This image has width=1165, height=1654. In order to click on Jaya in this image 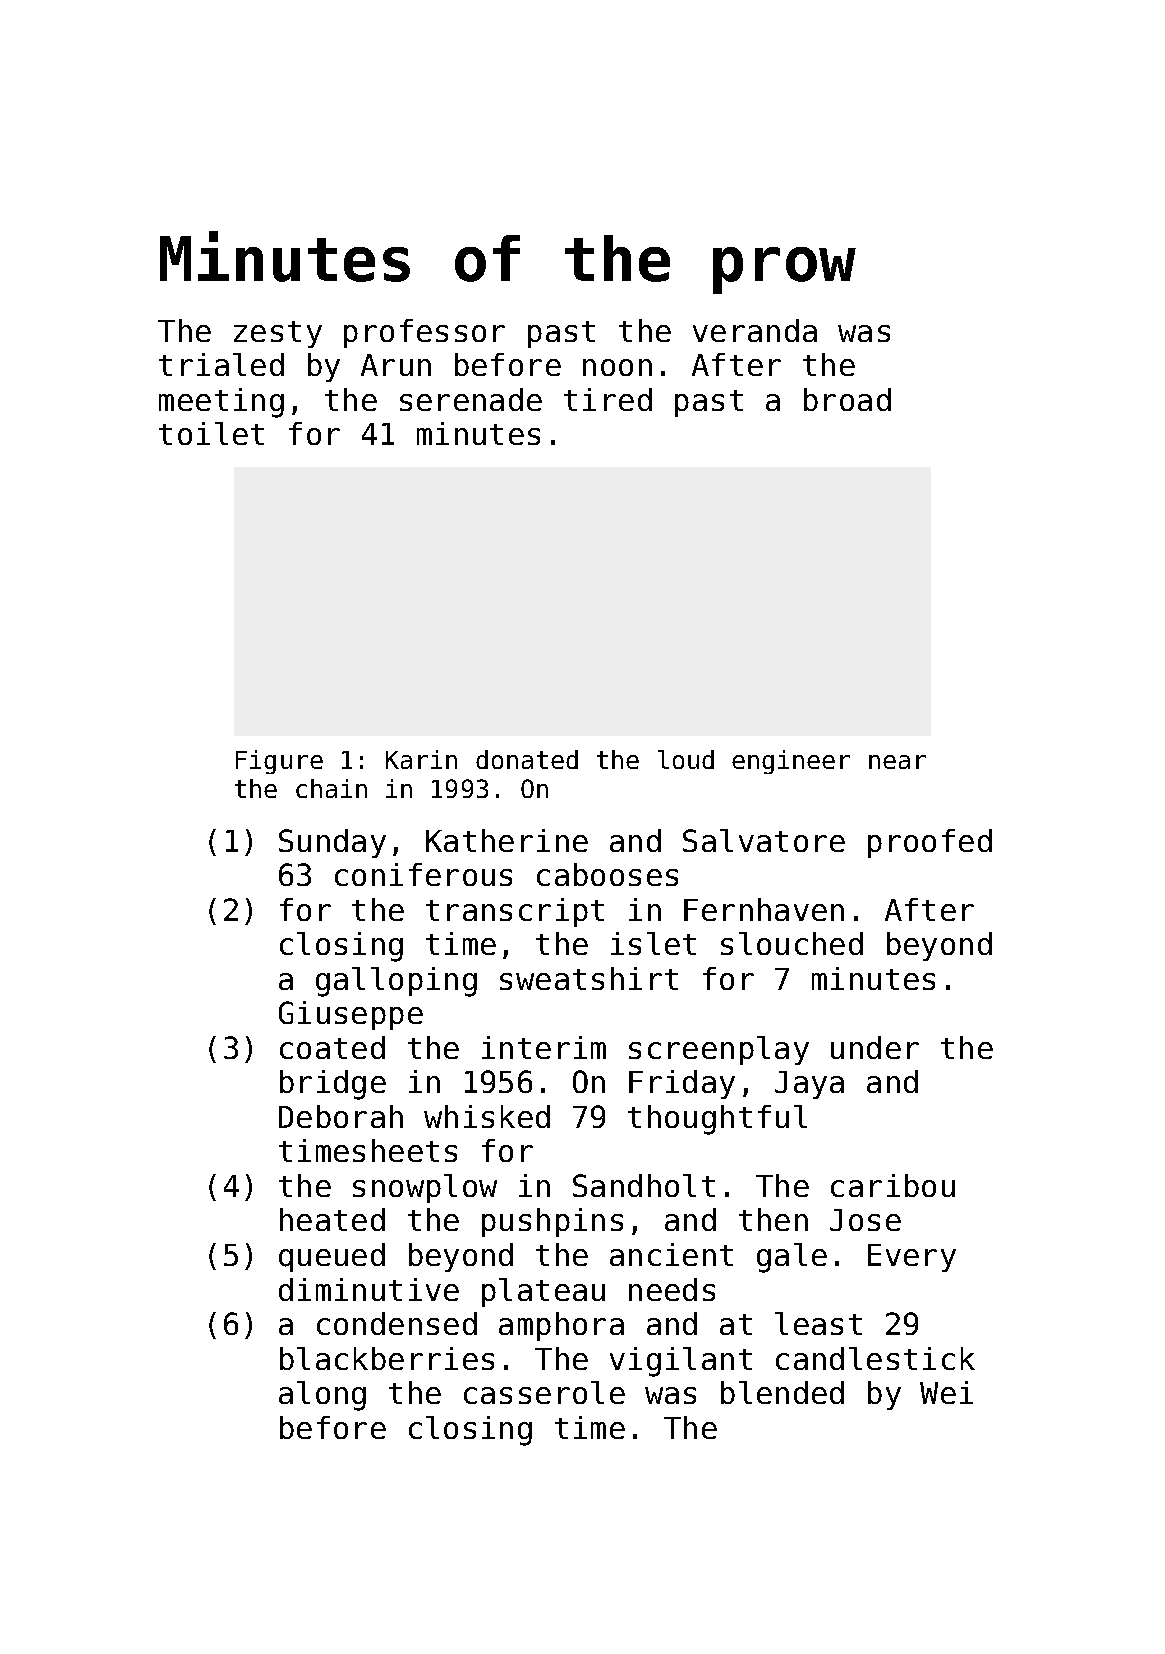, I will do `click(809, 1085)`.
